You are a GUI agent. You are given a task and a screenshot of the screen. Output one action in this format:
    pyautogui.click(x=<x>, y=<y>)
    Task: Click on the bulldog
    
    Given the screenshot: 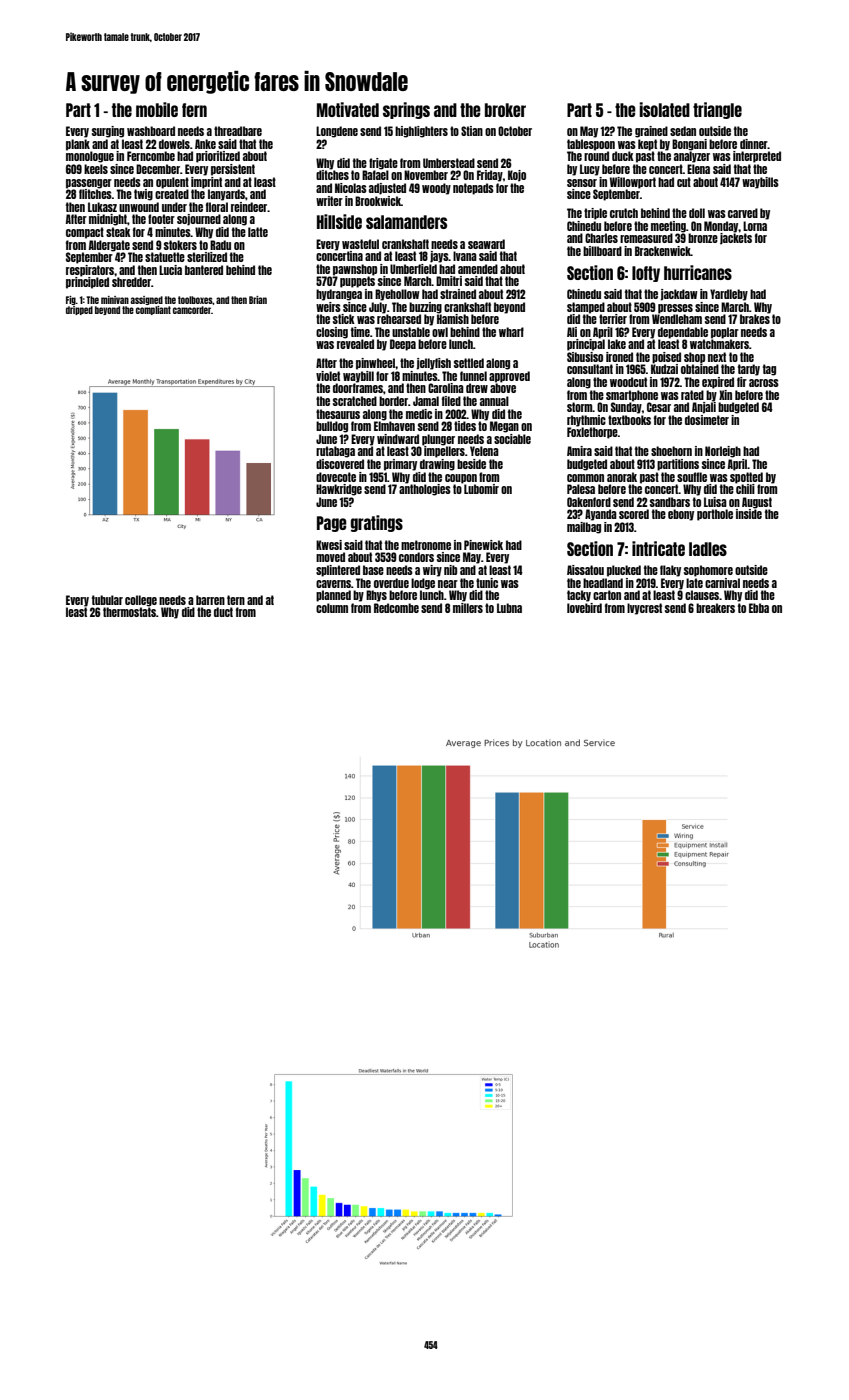 What is the action you would take?
    pyautogui.click(x=332, y=427)
